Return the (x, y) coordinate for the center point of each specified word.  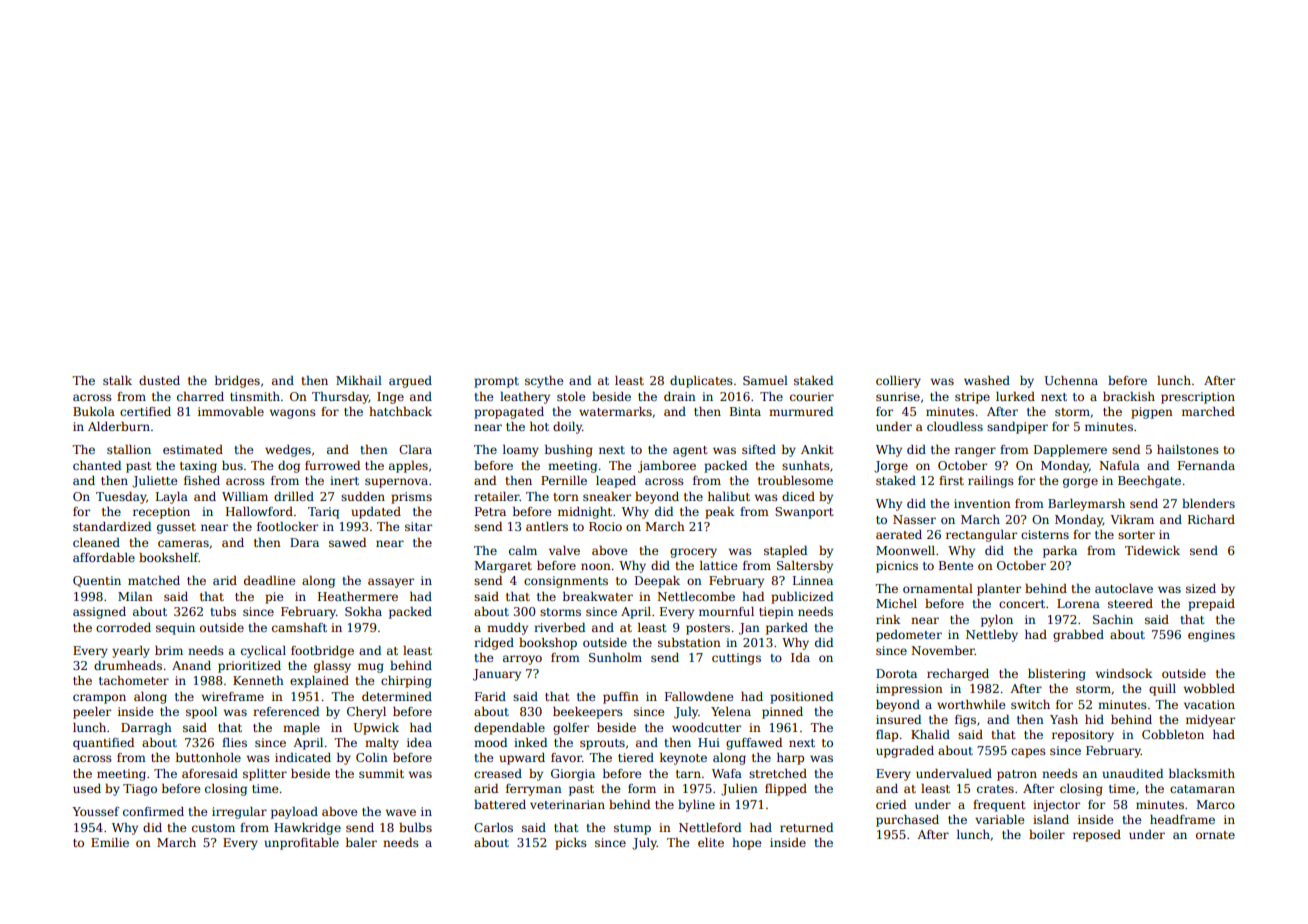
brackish (1129, 396)
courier (812, 396)
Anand (191, 665)
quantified (103, 744)
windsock (1124, 673)
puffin (621, 698)
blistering (1057, 675)
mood (490, 742)
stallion (129, 449)
